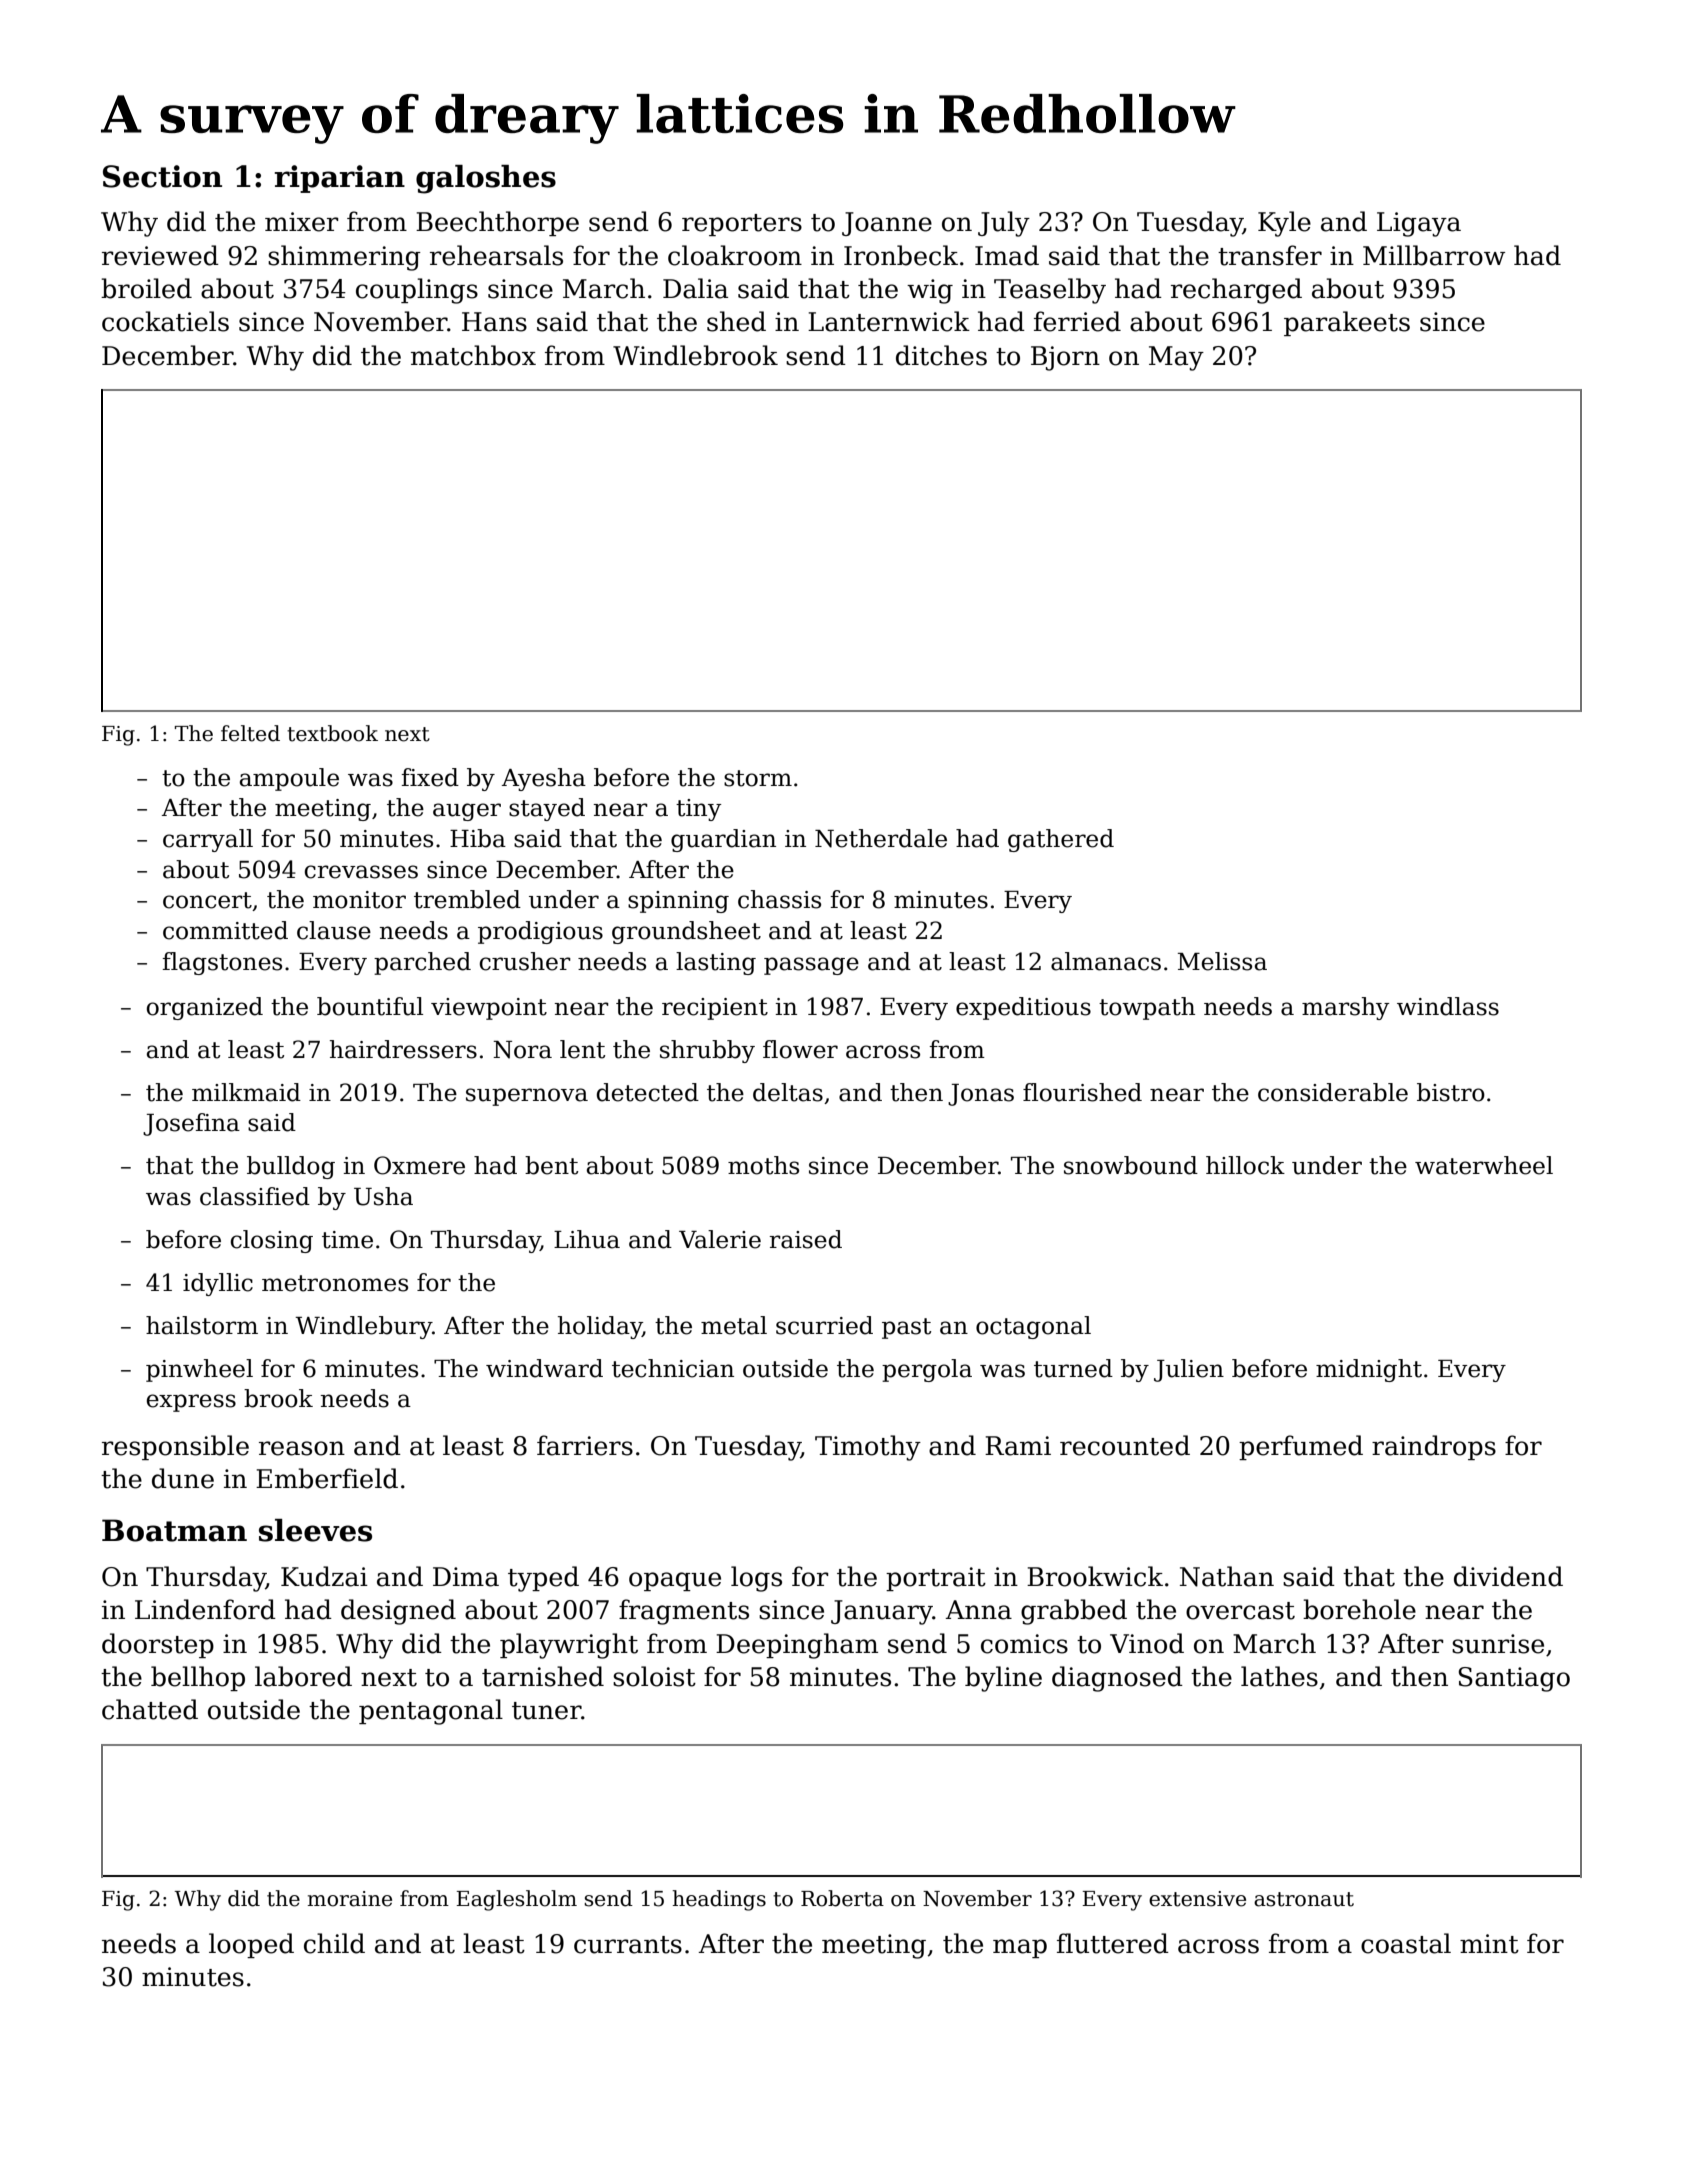  What do you see at coordinates (1106, 961) in the screenshot?
I see `almanacs` at bounding box center [1106, 961].
